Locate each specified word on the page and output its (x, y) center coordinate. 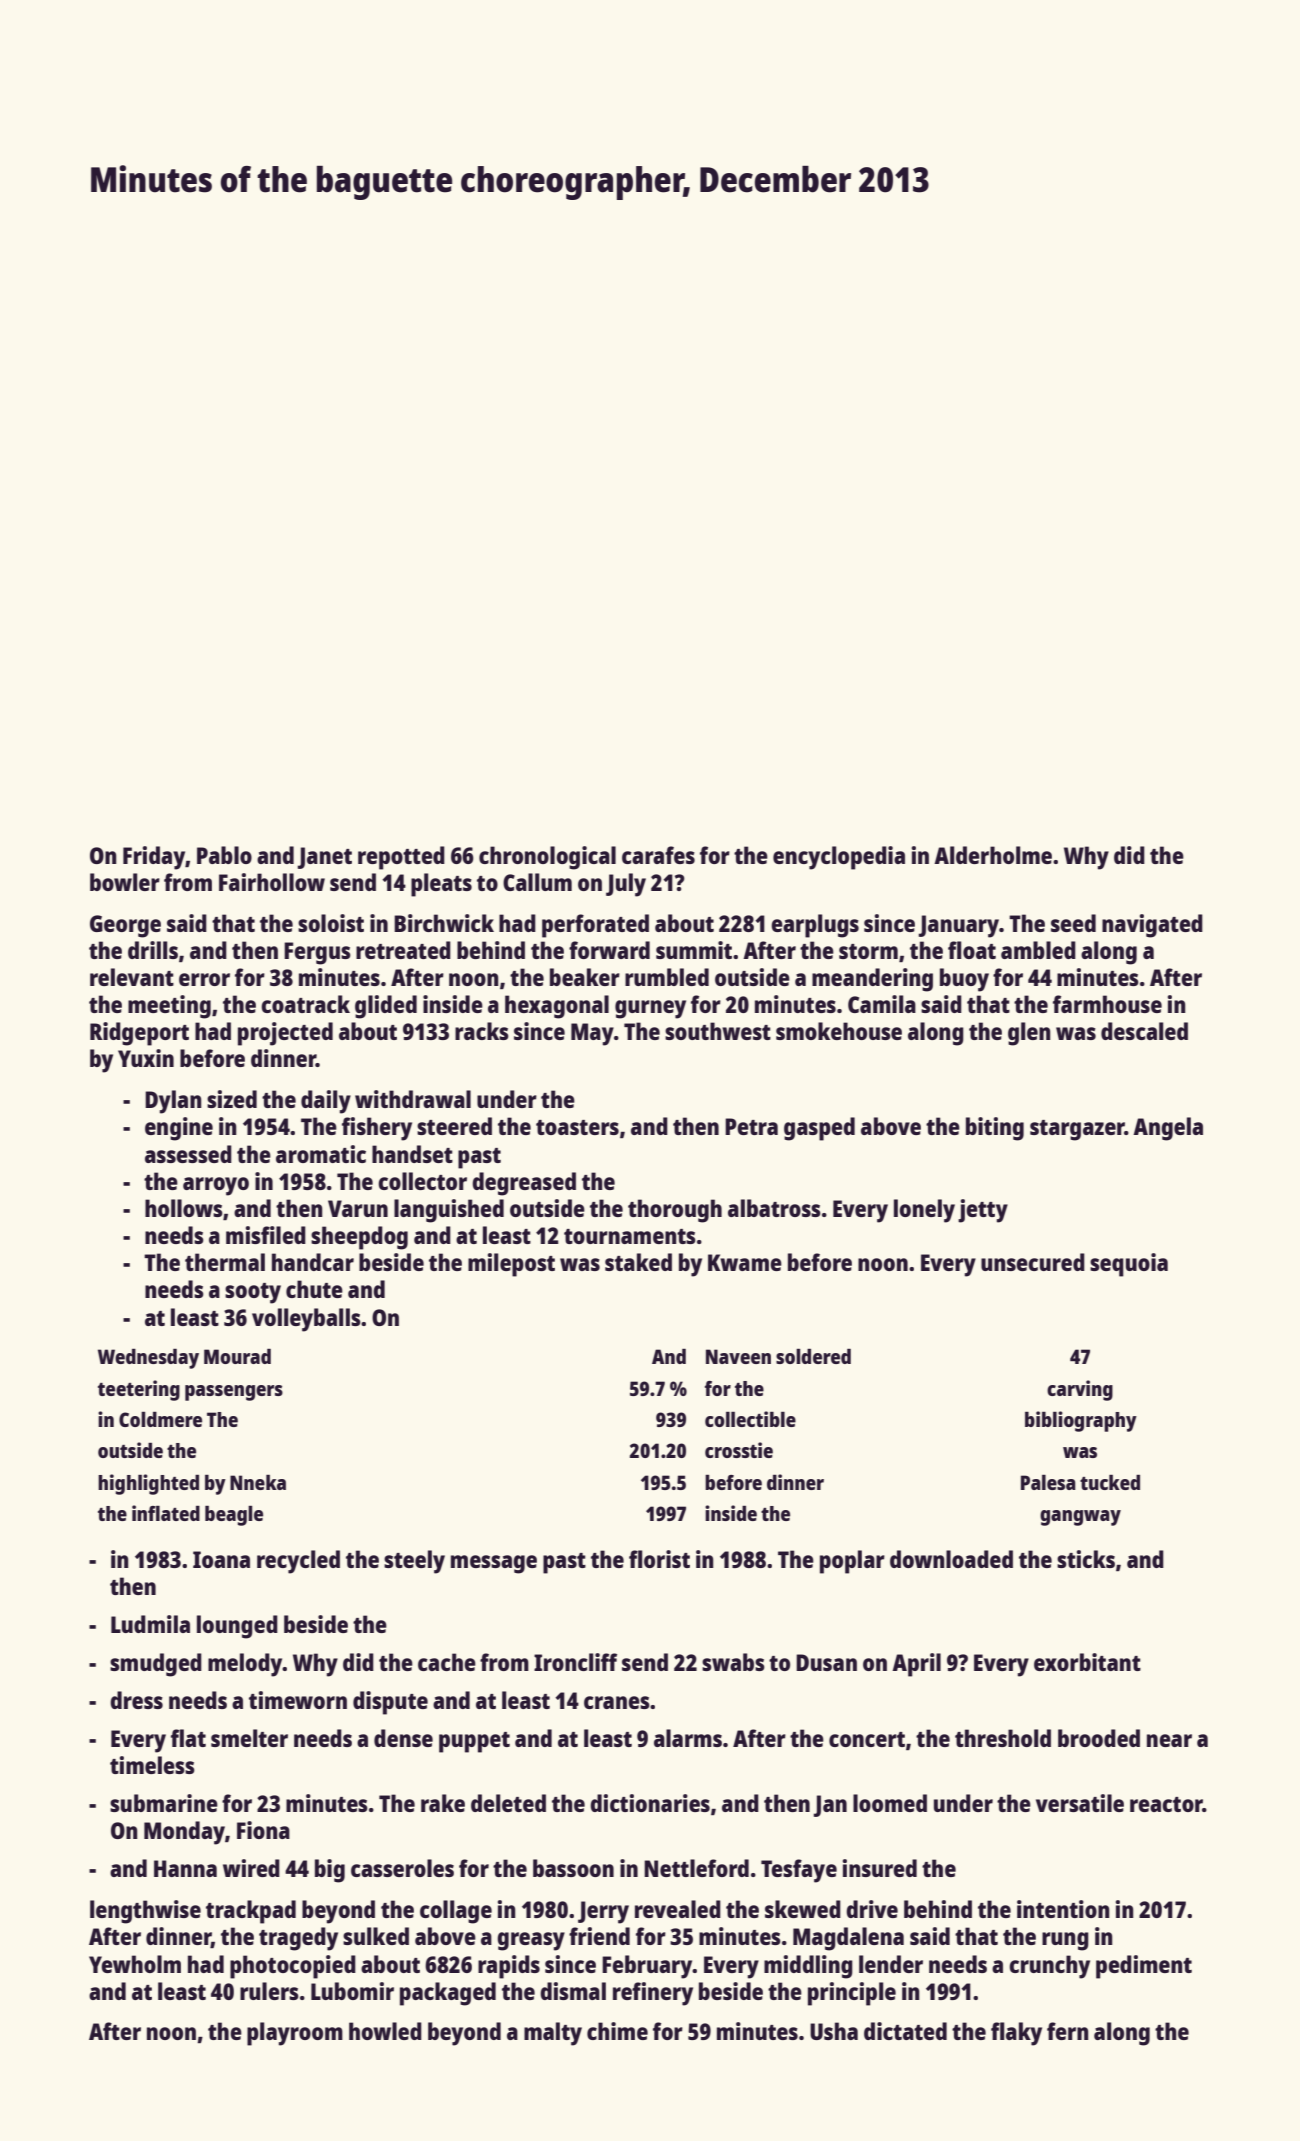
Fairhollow (272, 882)
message (494, 1564)
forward (609, 950)
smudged (156, 1665)
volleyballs (306, 1320)
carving (1080, 1390)
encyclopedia (839, 858)
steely (414, 1562)
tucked (1110, 1482)
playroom (295, 2034)
